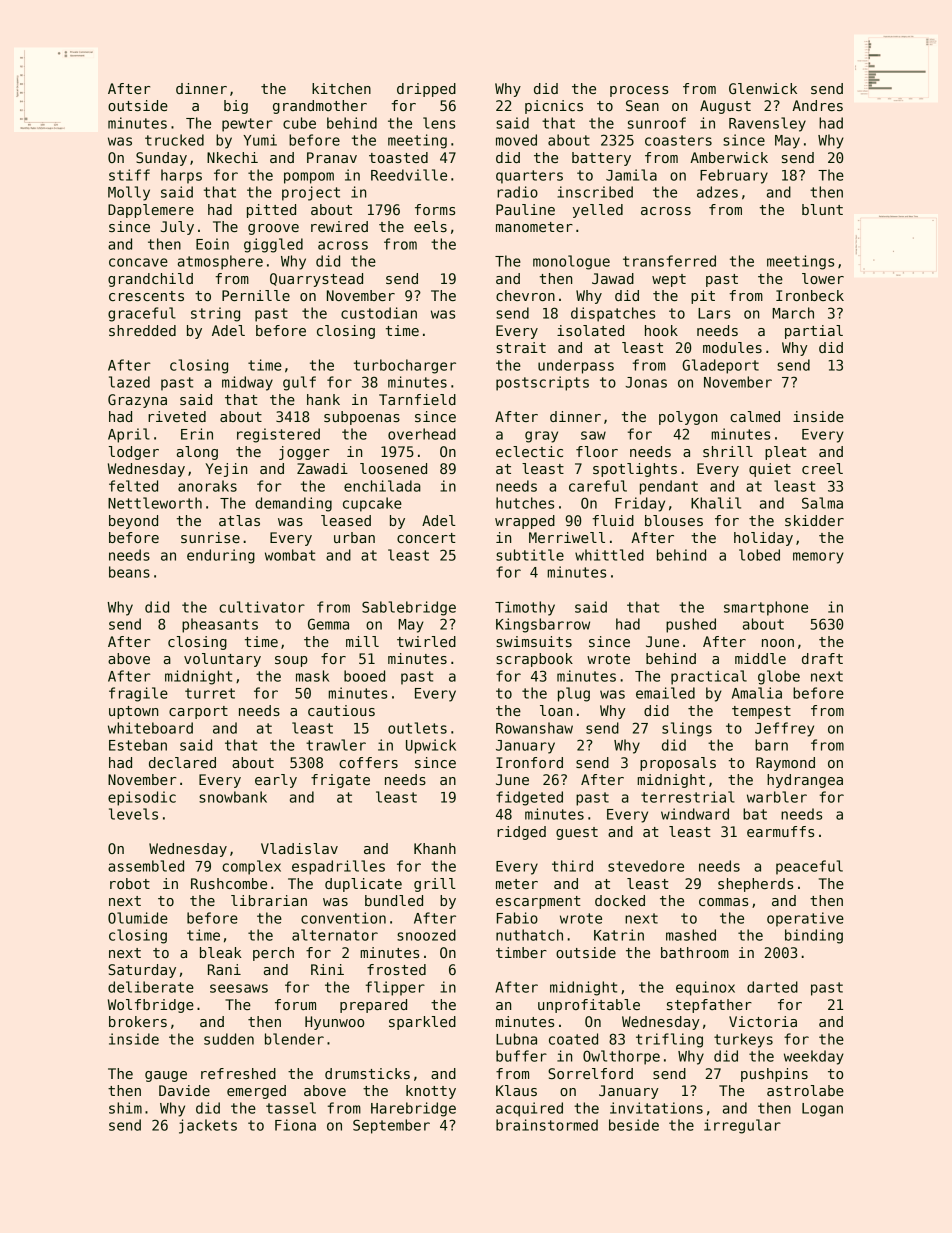 The width and height of the image is (952, 1233). Describe the element at coordinates (822, 503) in the image. I see `Salma` at that location.
